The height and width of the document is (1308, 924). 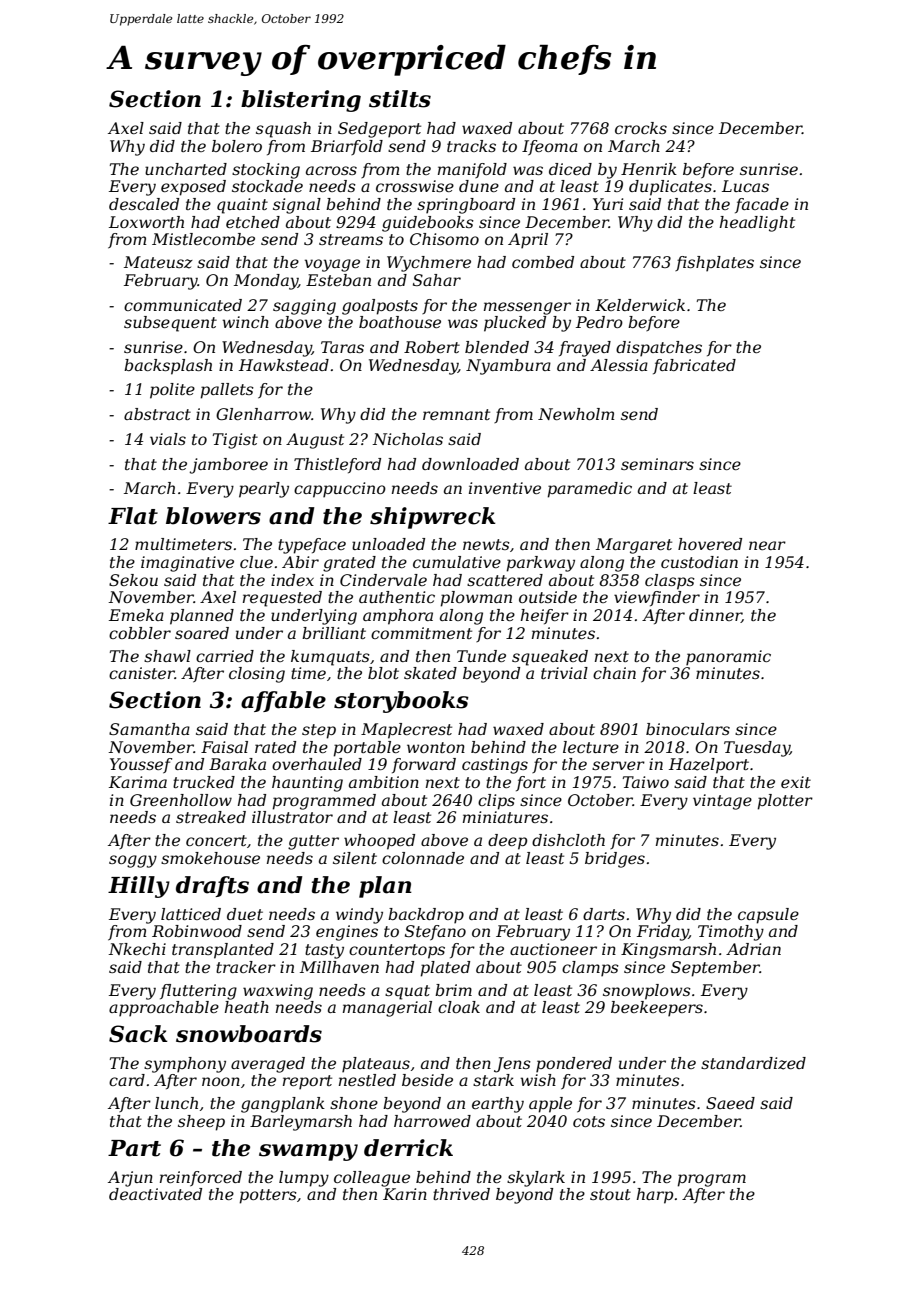 What do you see at coordinates (641, 128) in the document?
I see `crocks` at bounding box center [641, 128].
